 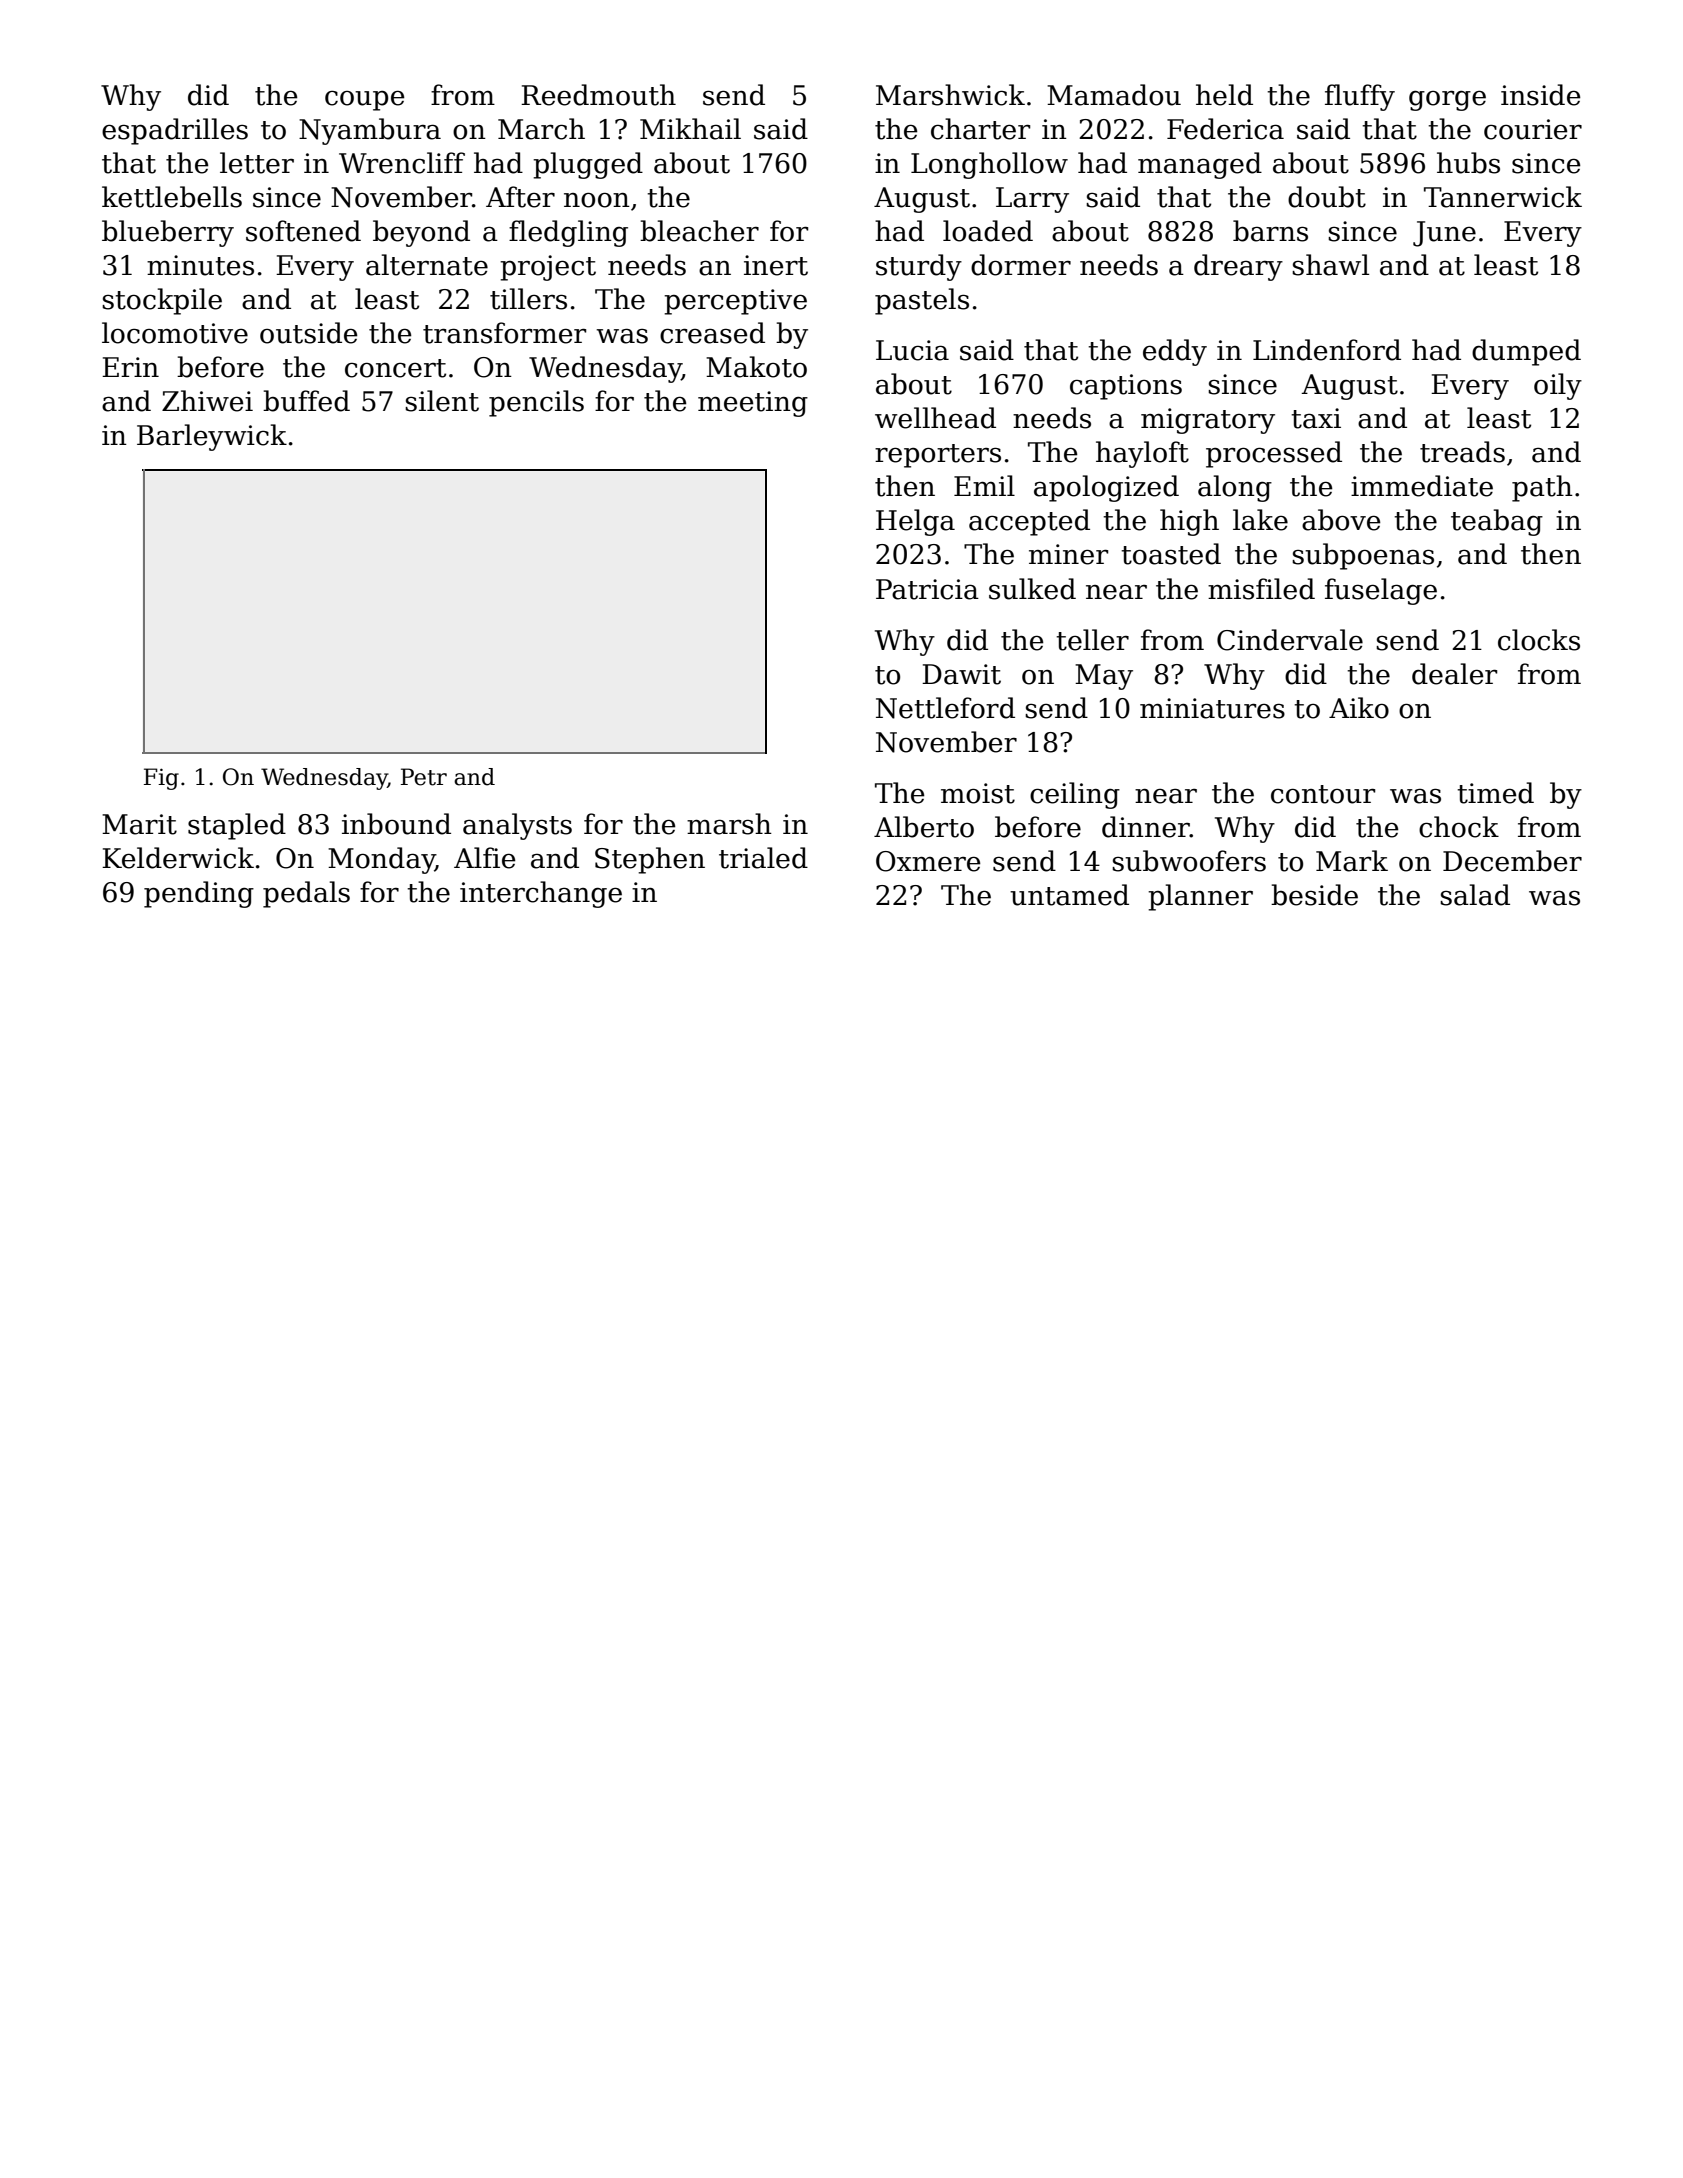 I want to click on project, so click(x=548, y=268).
